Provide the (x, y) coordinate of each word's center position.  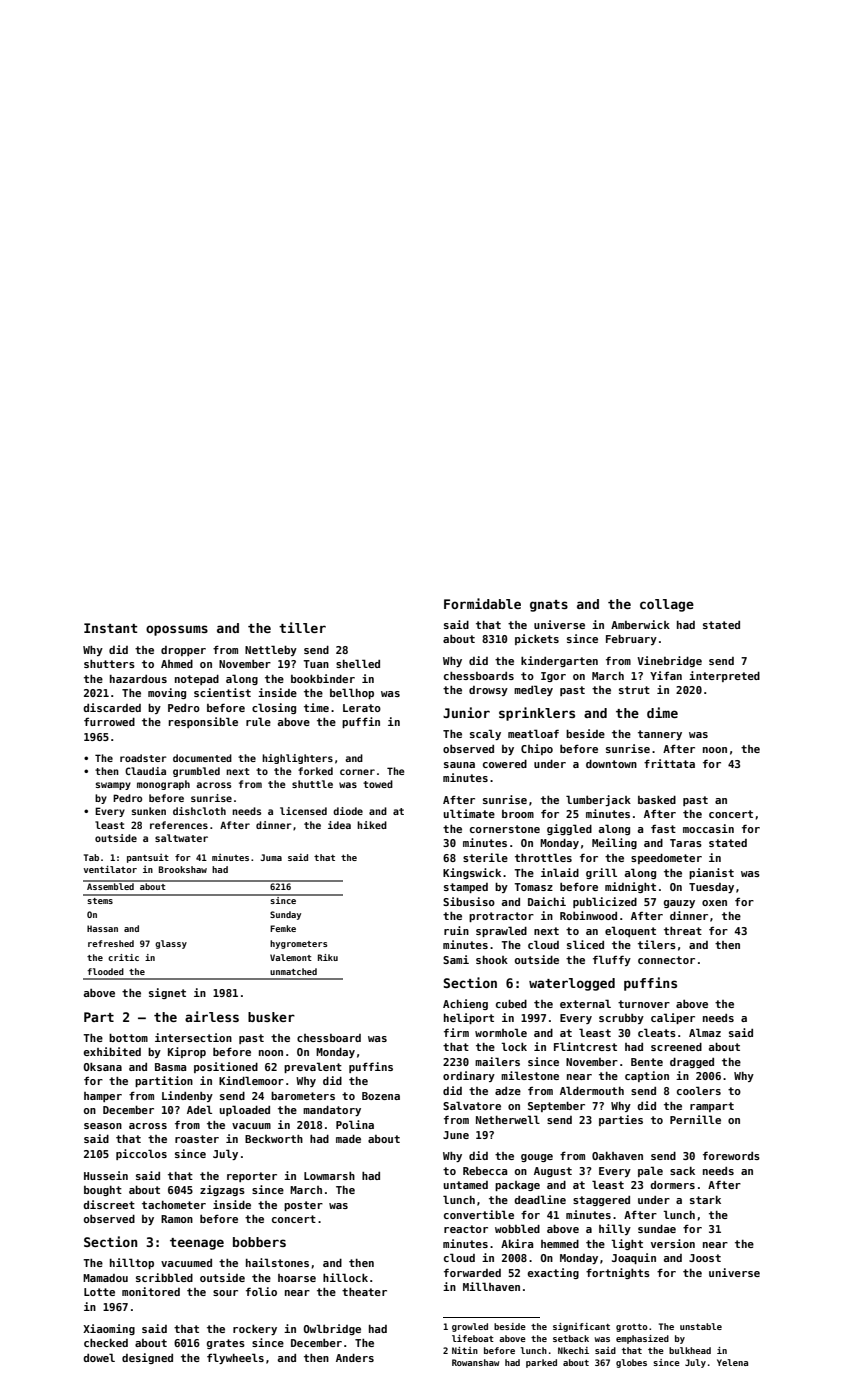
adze (508, 1091)
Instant (110, 628)
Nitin (465, 1350)
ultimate (469, 813)
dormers (672, 1185)
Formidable (482, 603)
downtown (611, 764)
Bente (647, 1062)
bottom (128, 1038)
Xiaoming (109, 1329)
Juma (271, 857)
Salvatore (472, 1105)
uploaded (244, 1110)
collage (667, 605)
